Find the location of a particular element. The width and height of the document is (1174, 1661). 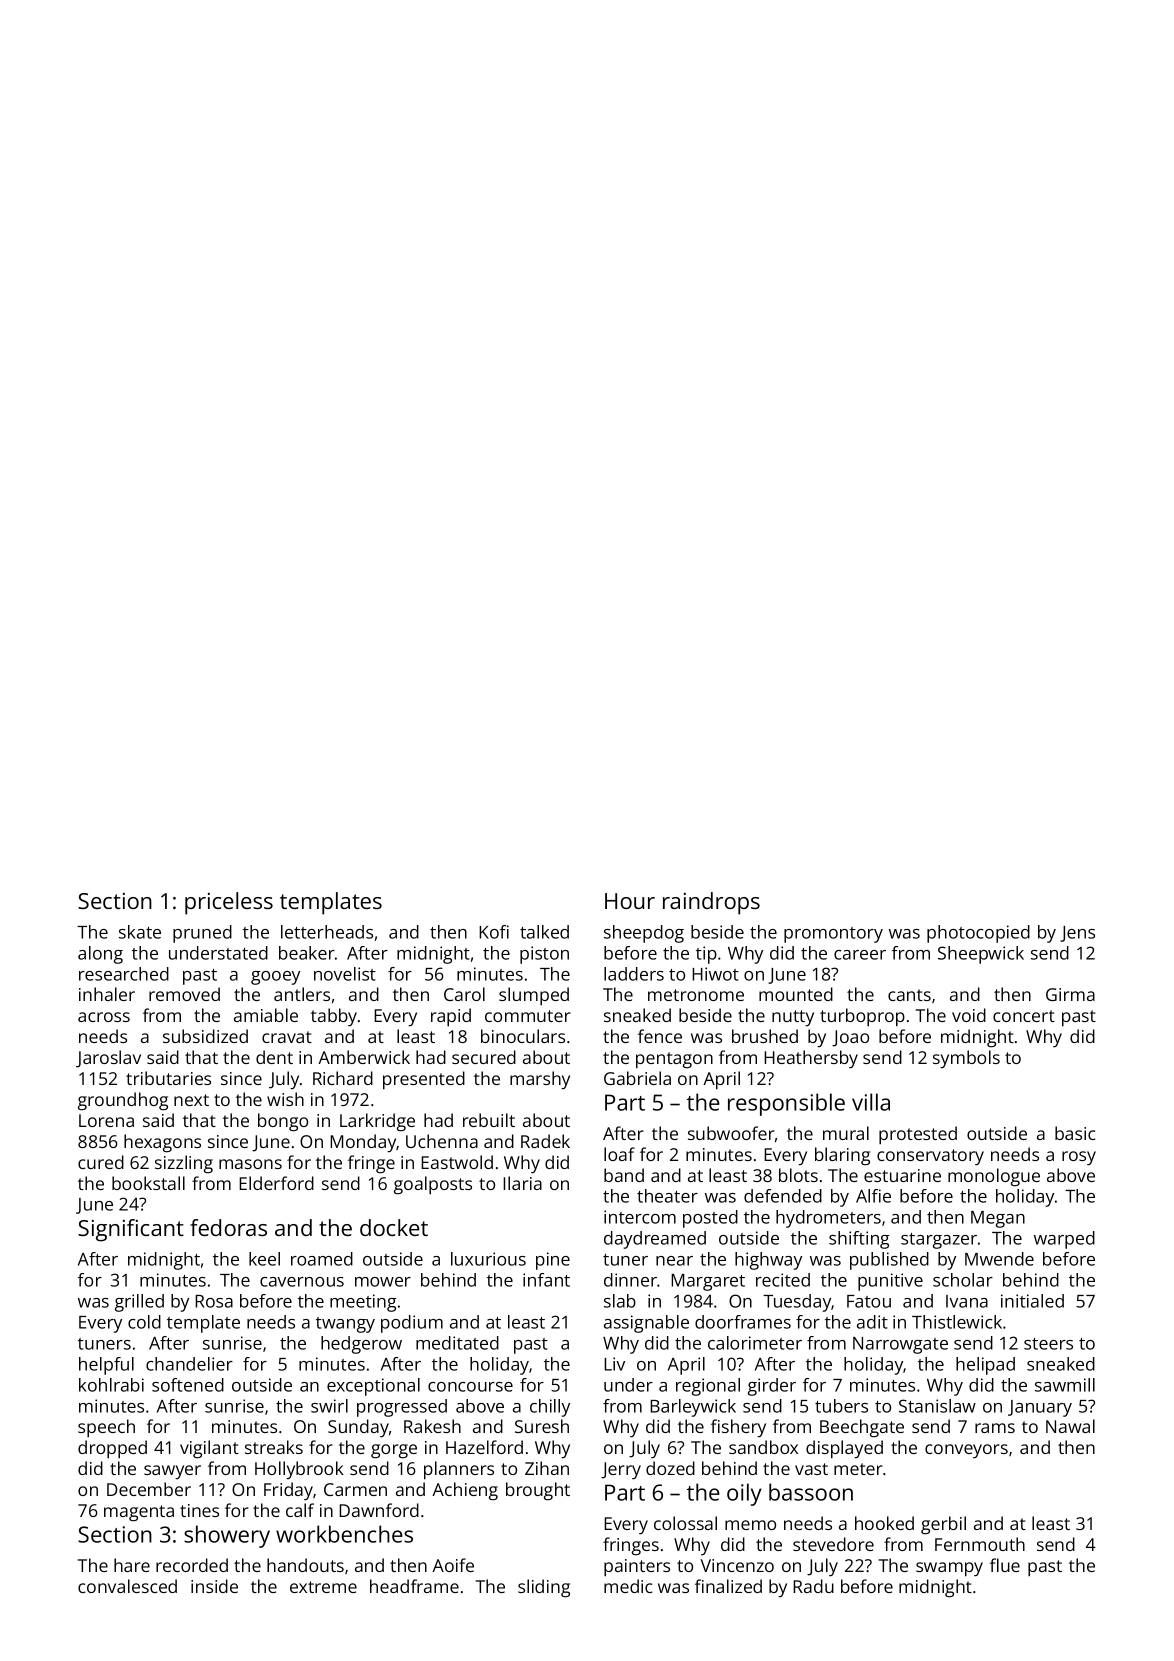

Zihan is located at coordinates (547, 1468).
